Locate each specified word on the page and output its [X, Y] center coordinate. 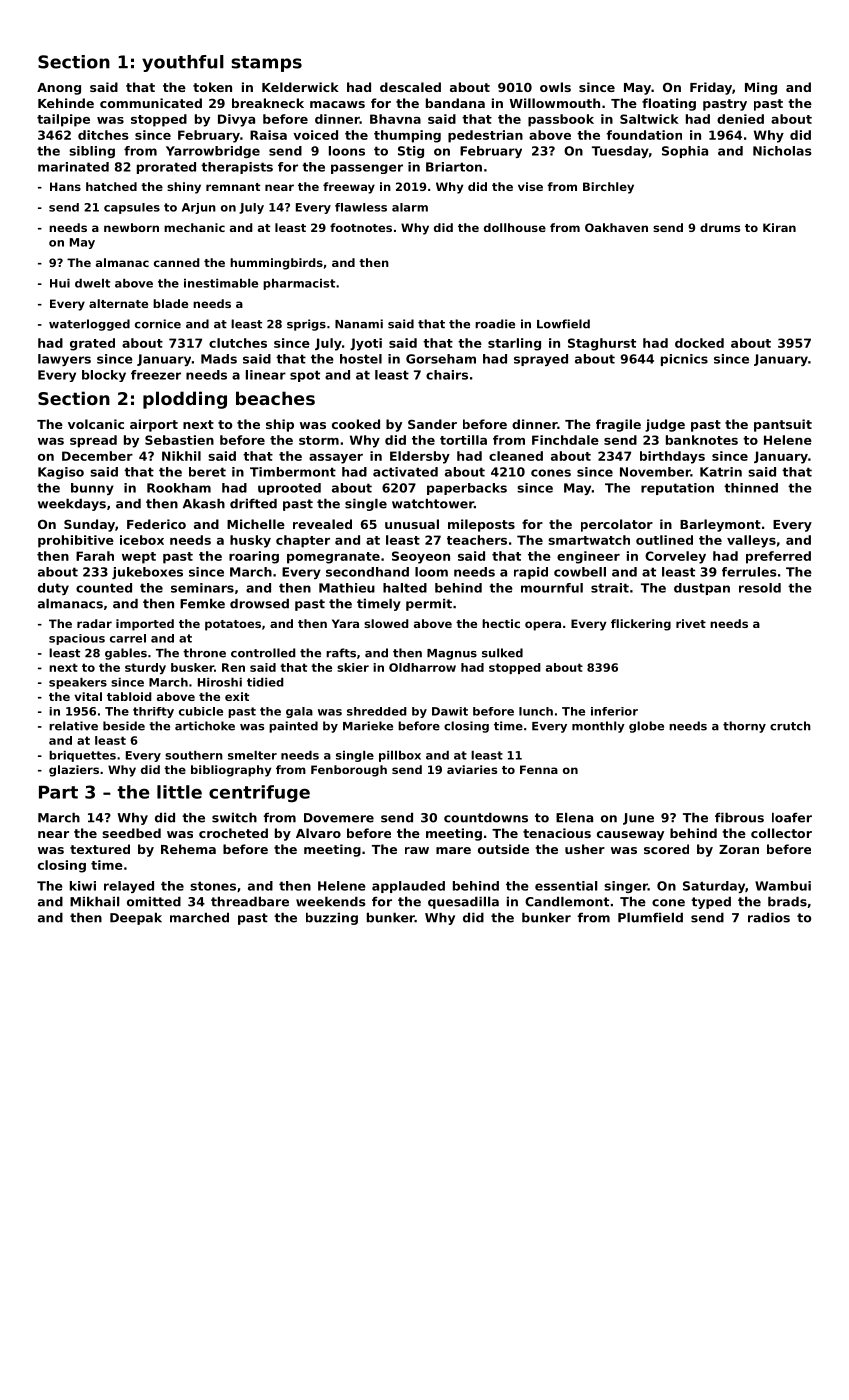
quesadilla [463, 902]
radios [769, 917]
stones [213, 886]
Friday [711, 88]
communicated [151, 103]
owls [555, 87]
